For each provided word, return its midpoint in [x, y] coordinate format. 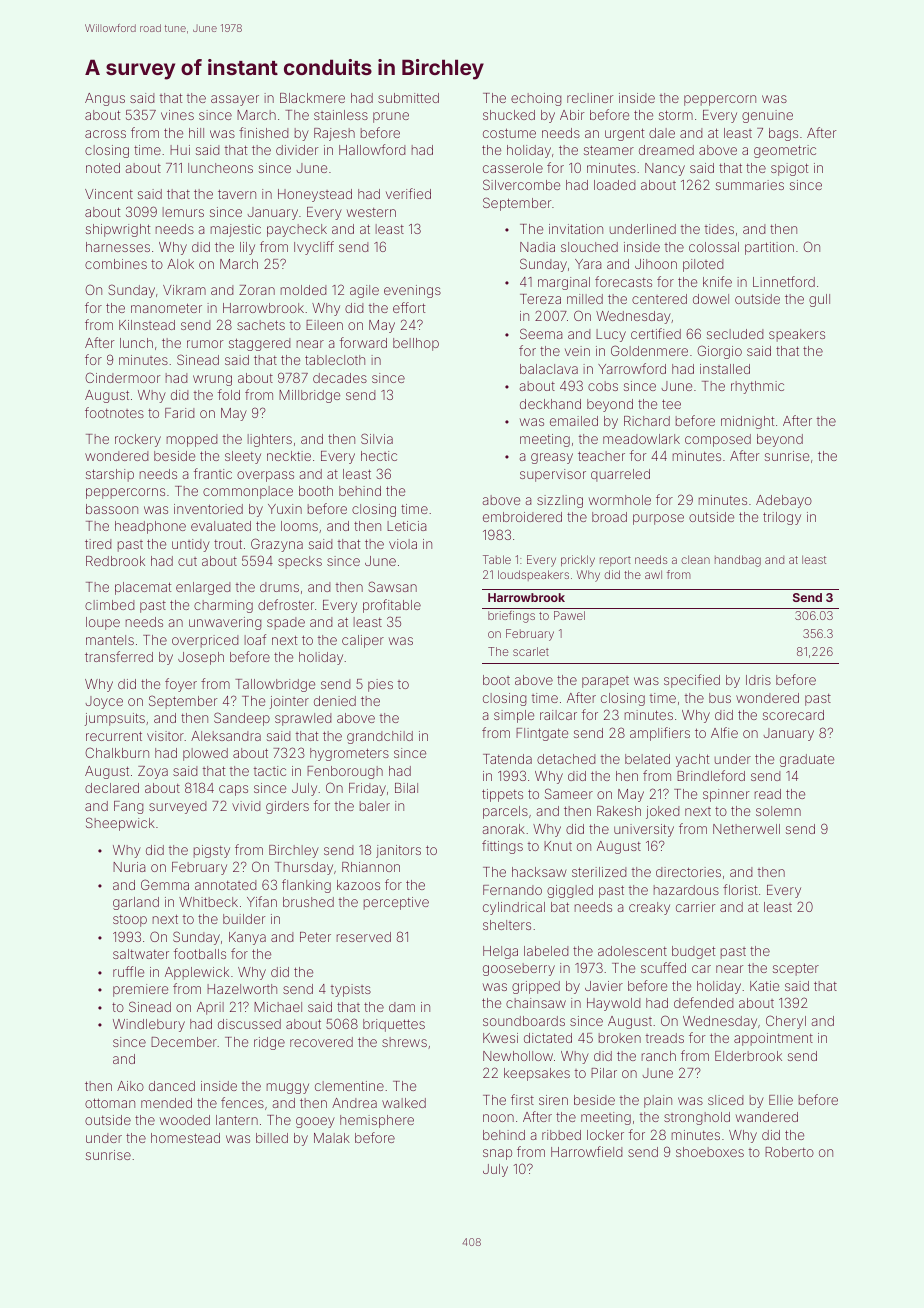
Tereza [540, 299]
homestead [185, 1138]
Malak [332, 1138]
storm [676, 115]
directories [688, 872]
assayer [235, 100]
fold [229, 394]
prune [391, 117]
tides [719, 229]
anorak [504, 829]
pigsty [212, 851]
